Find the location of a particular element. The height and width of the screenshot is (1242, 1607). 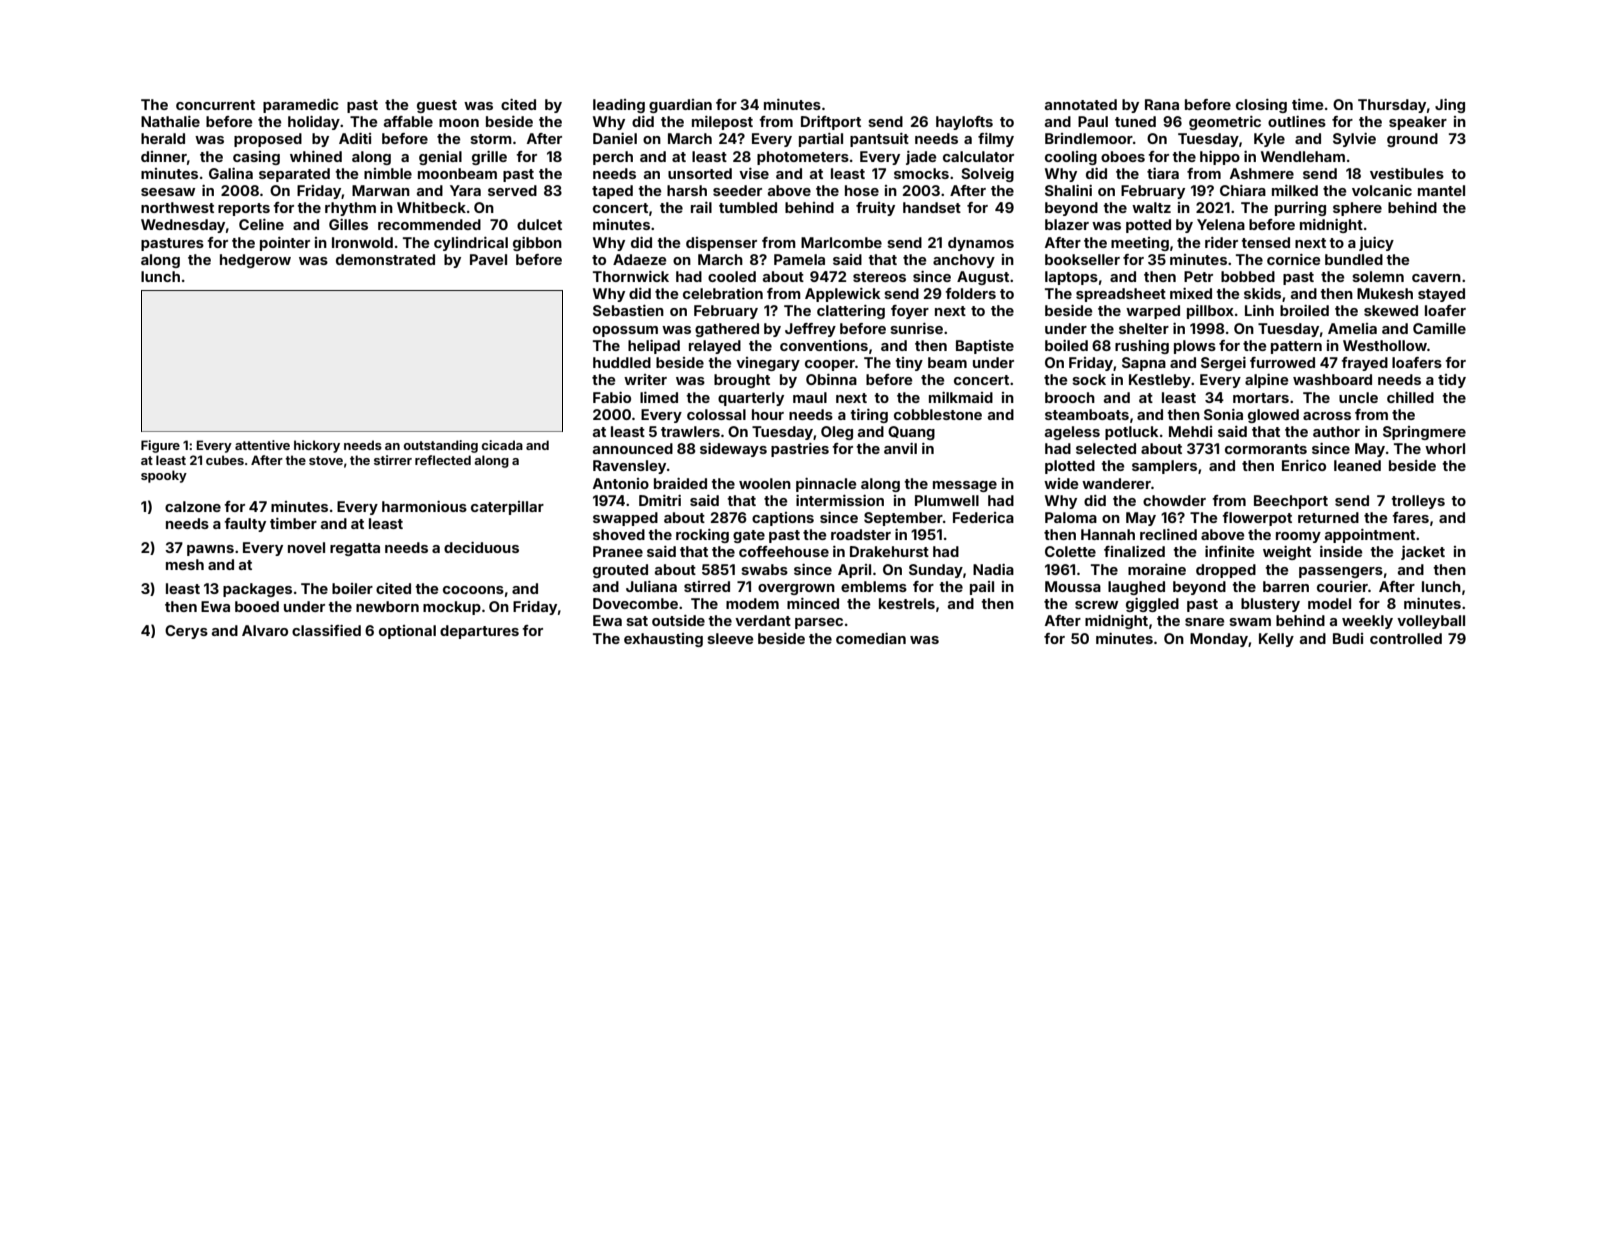

Fabio is located at coordinates (612, 397).
